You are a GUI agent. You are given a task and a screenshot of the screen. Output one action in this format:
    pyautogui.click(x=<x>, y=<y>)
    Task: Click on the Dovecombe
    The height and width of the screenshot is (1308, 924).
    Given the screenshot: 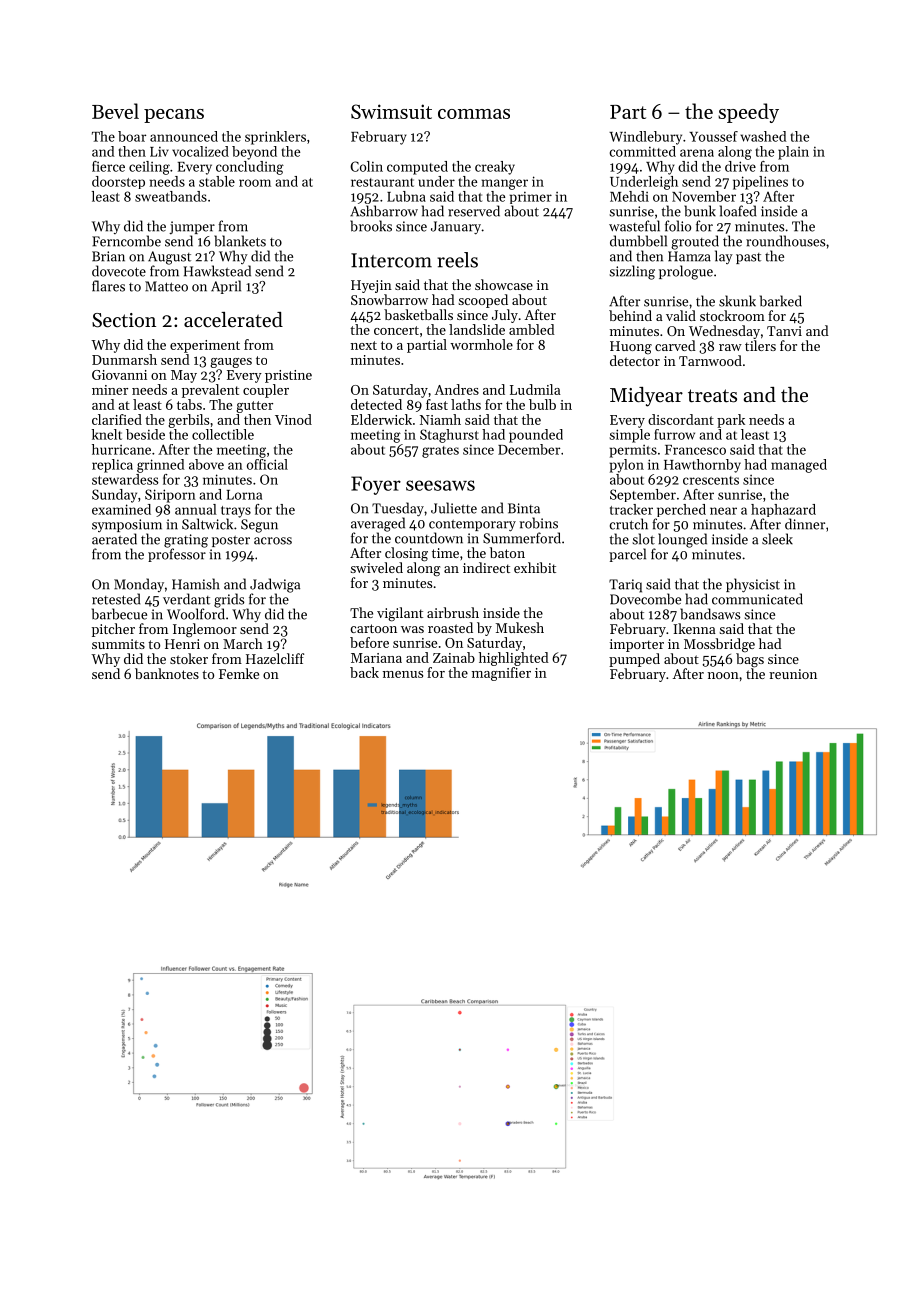 What is the action you would take?
    pyautogui.click(x=645, y=599)
